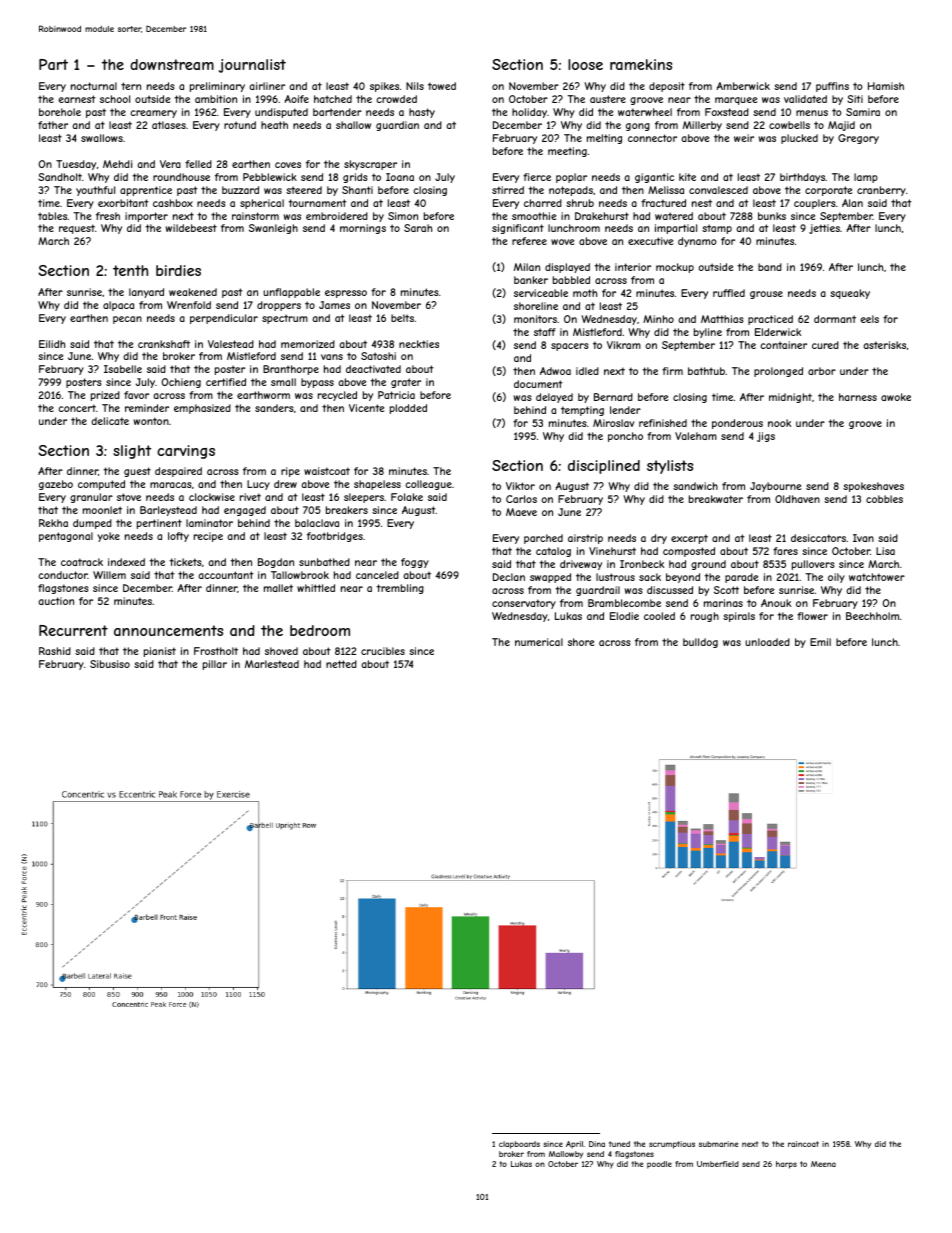 This image has height=1233, width=952. What do you see at coordinates (700, 643) in the image?
I see `bulldog` at bounding box center [700, 643].
